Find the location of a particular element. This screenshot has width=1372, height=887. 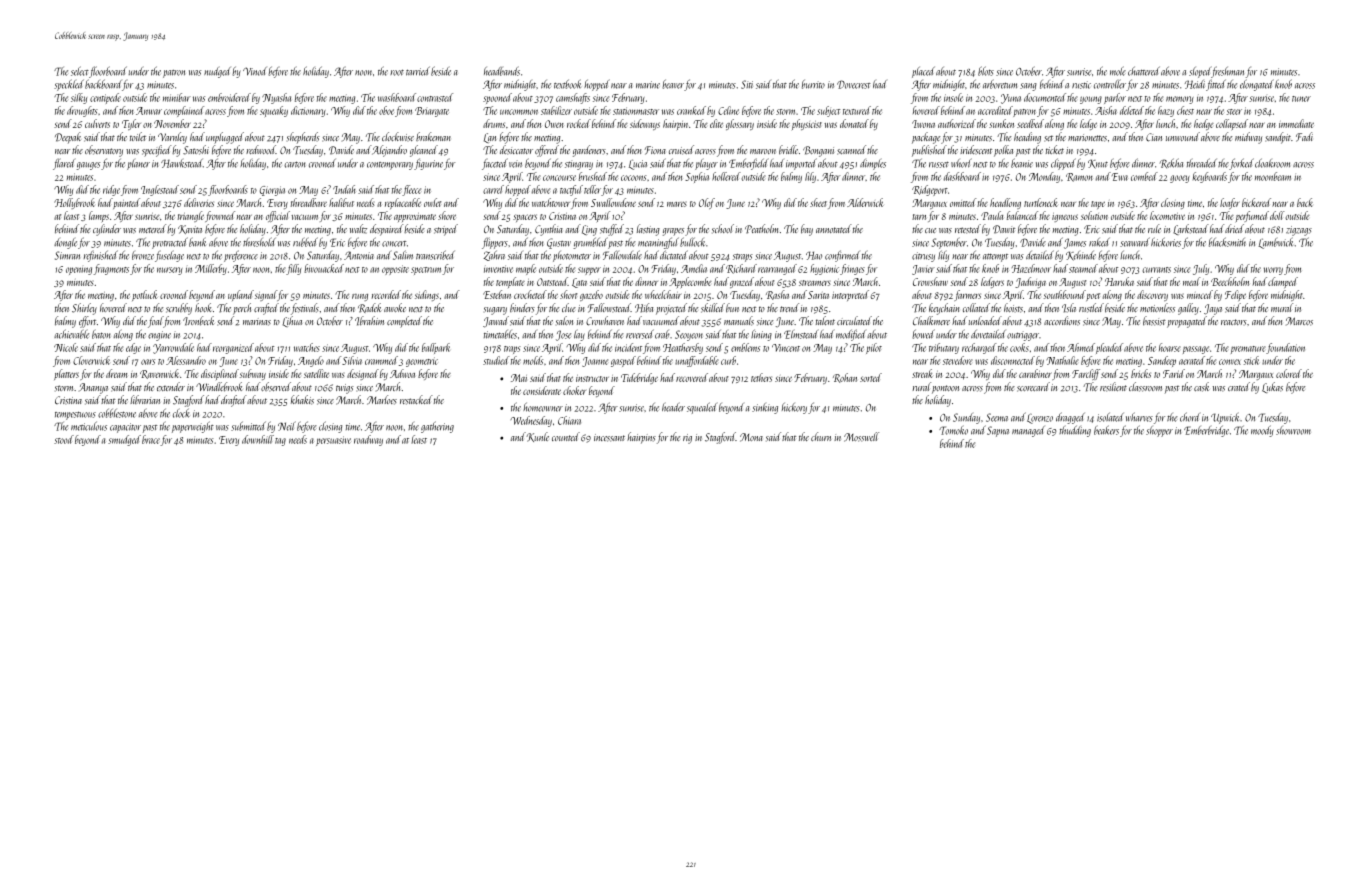

roadway is located at coordinates (368, 440).
